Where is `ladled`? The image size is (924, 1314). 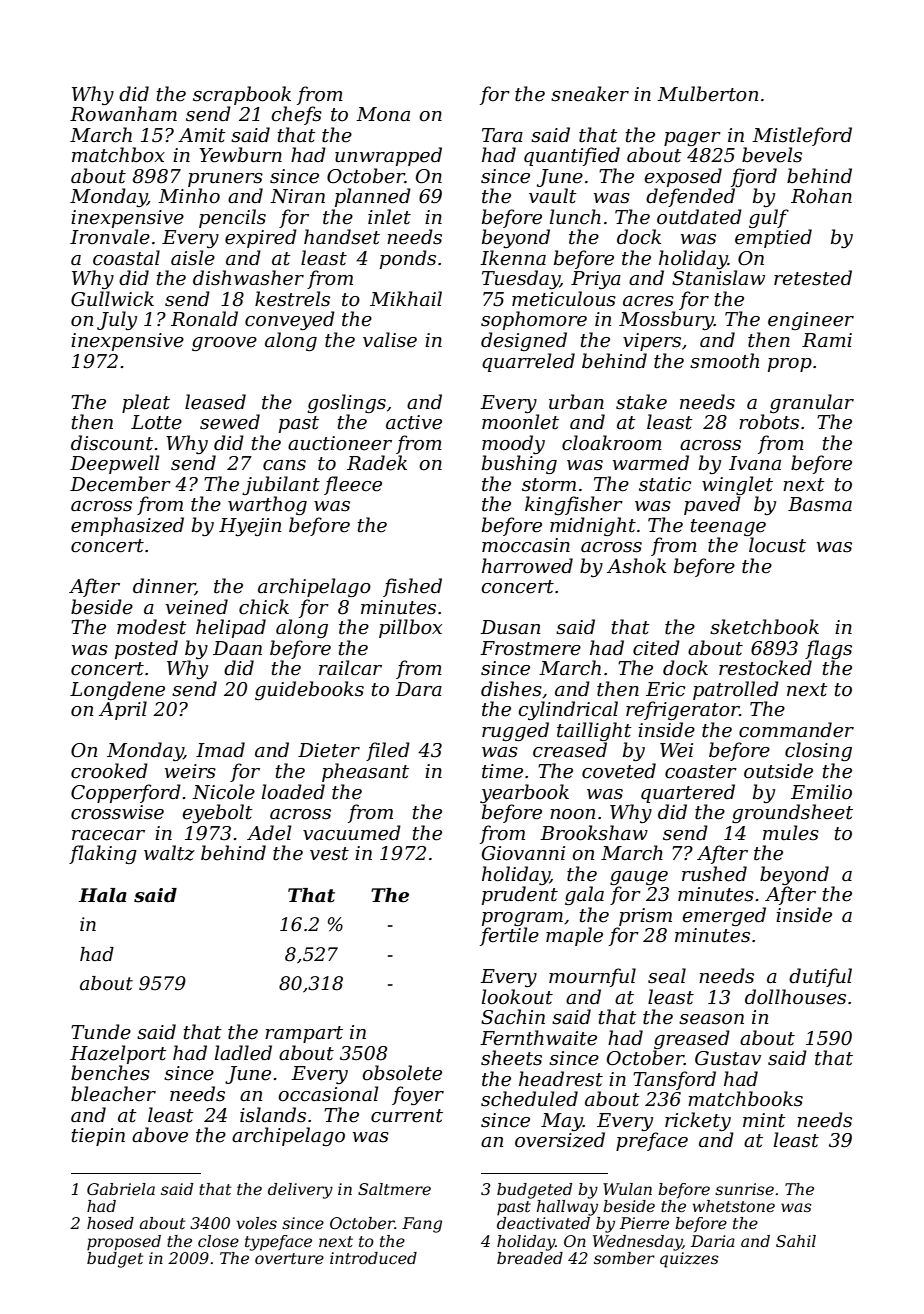
ladled is located at coordinates (243, 1053).
